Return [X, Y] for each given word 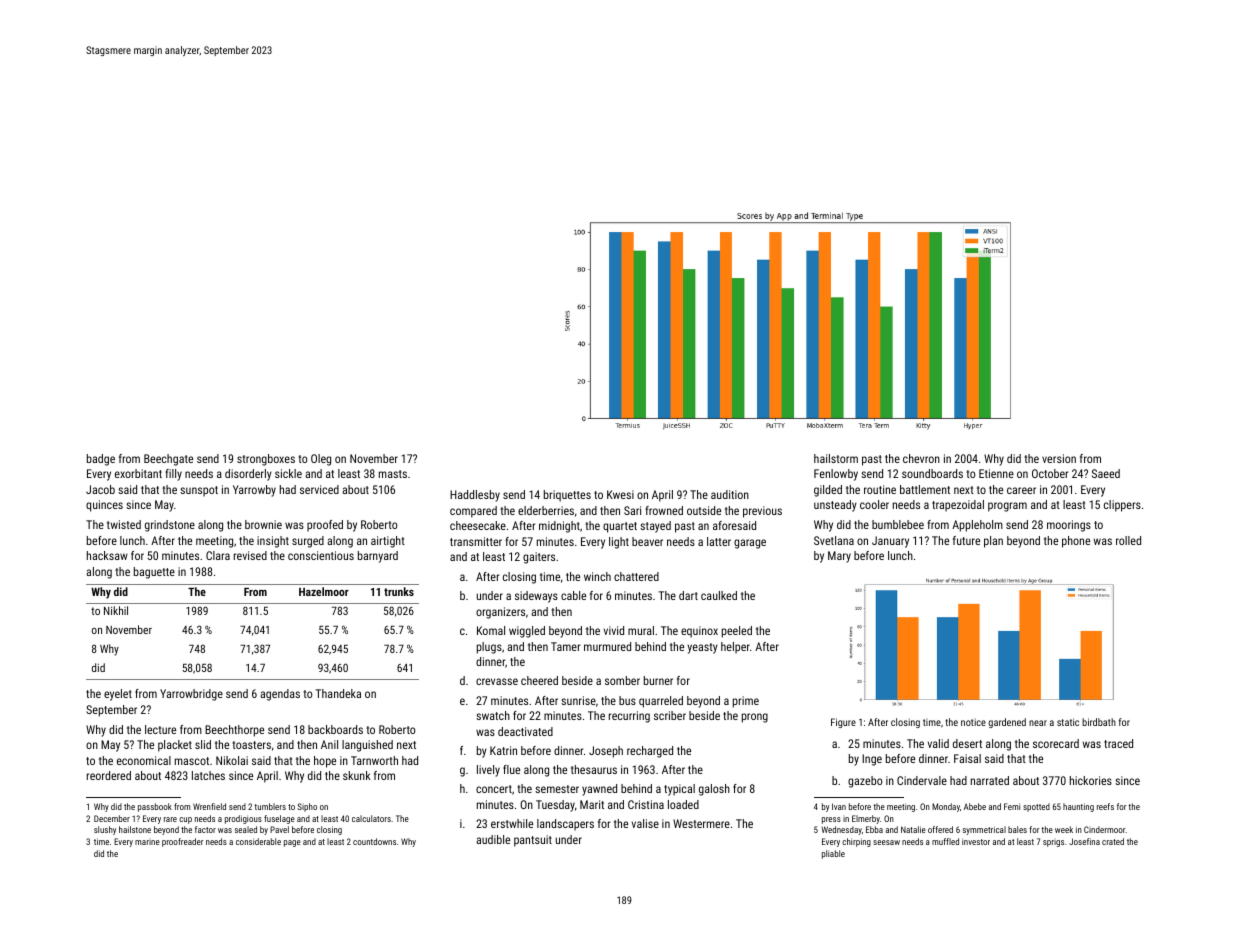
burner [658, 680]
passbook [155, 807]
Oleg [321, 460]
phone [1076, 542]
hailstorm [836, 458]
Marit [592, 804]
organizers [500, 613]
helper [735, 648]
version [1059, 458]
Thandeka [338, 693]
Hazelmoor [324, 591]
